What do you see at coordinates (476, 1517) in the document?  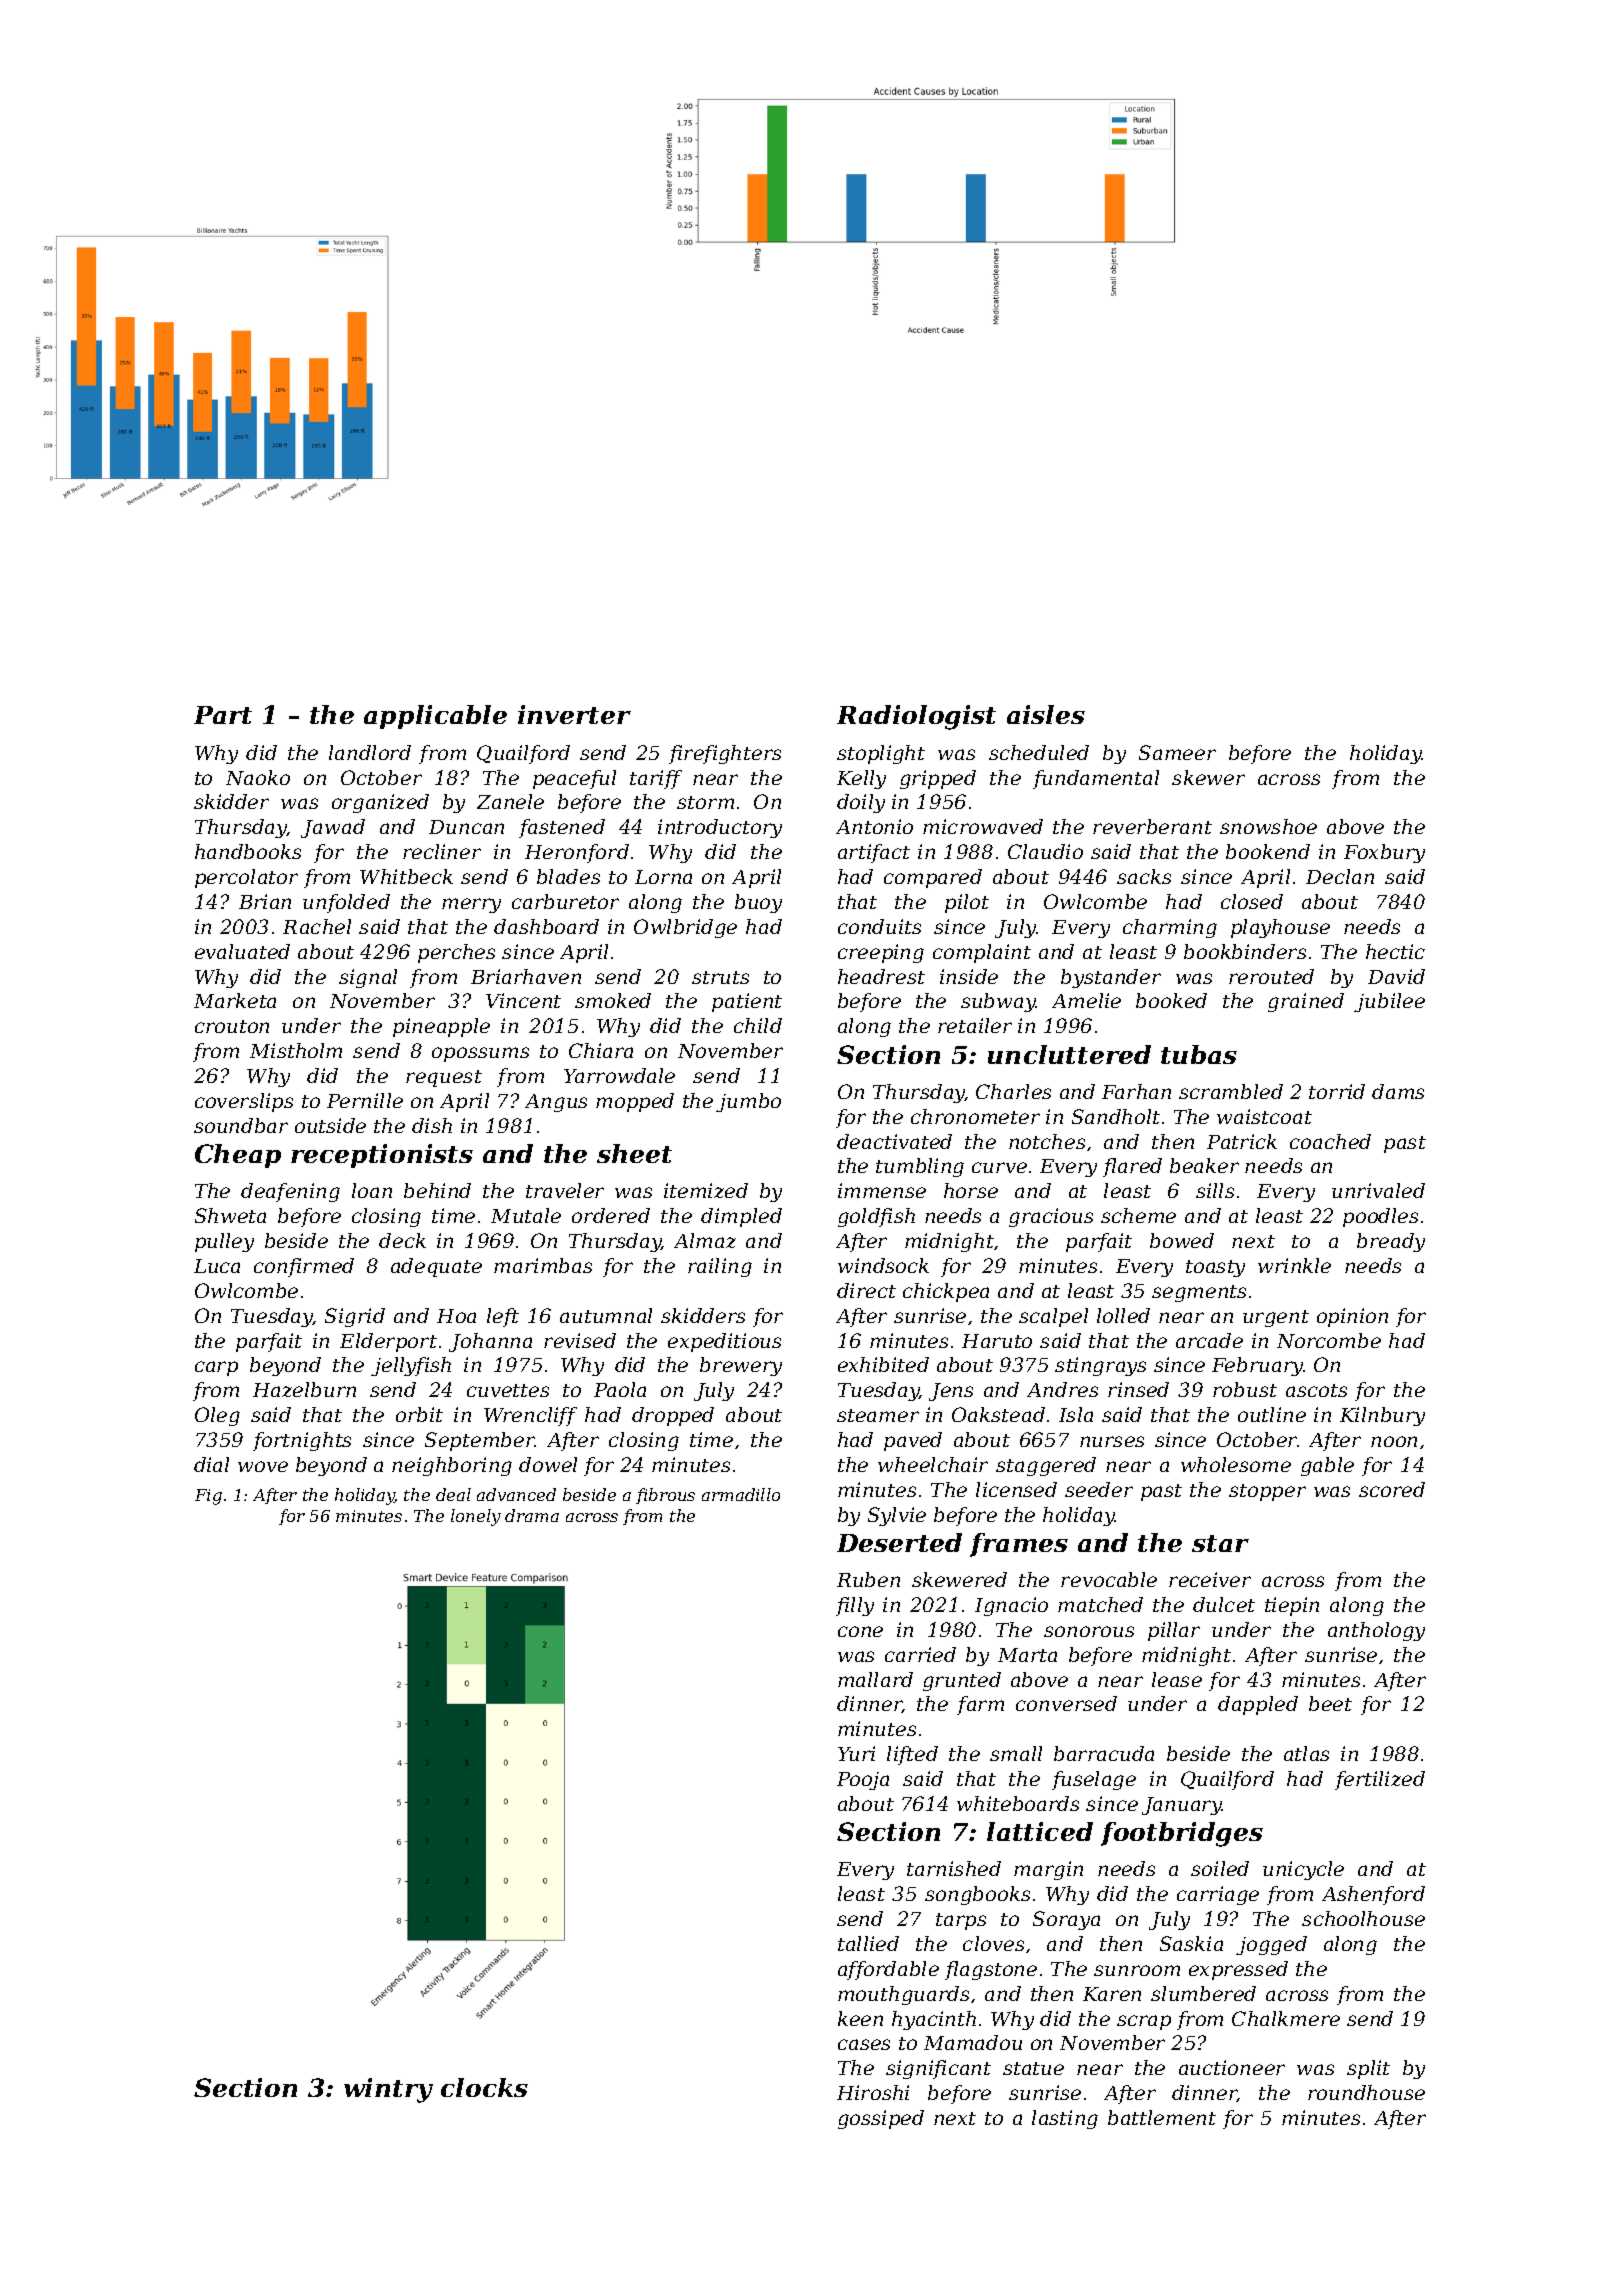 I see `lonely` at bounding box center [476, 1517].
